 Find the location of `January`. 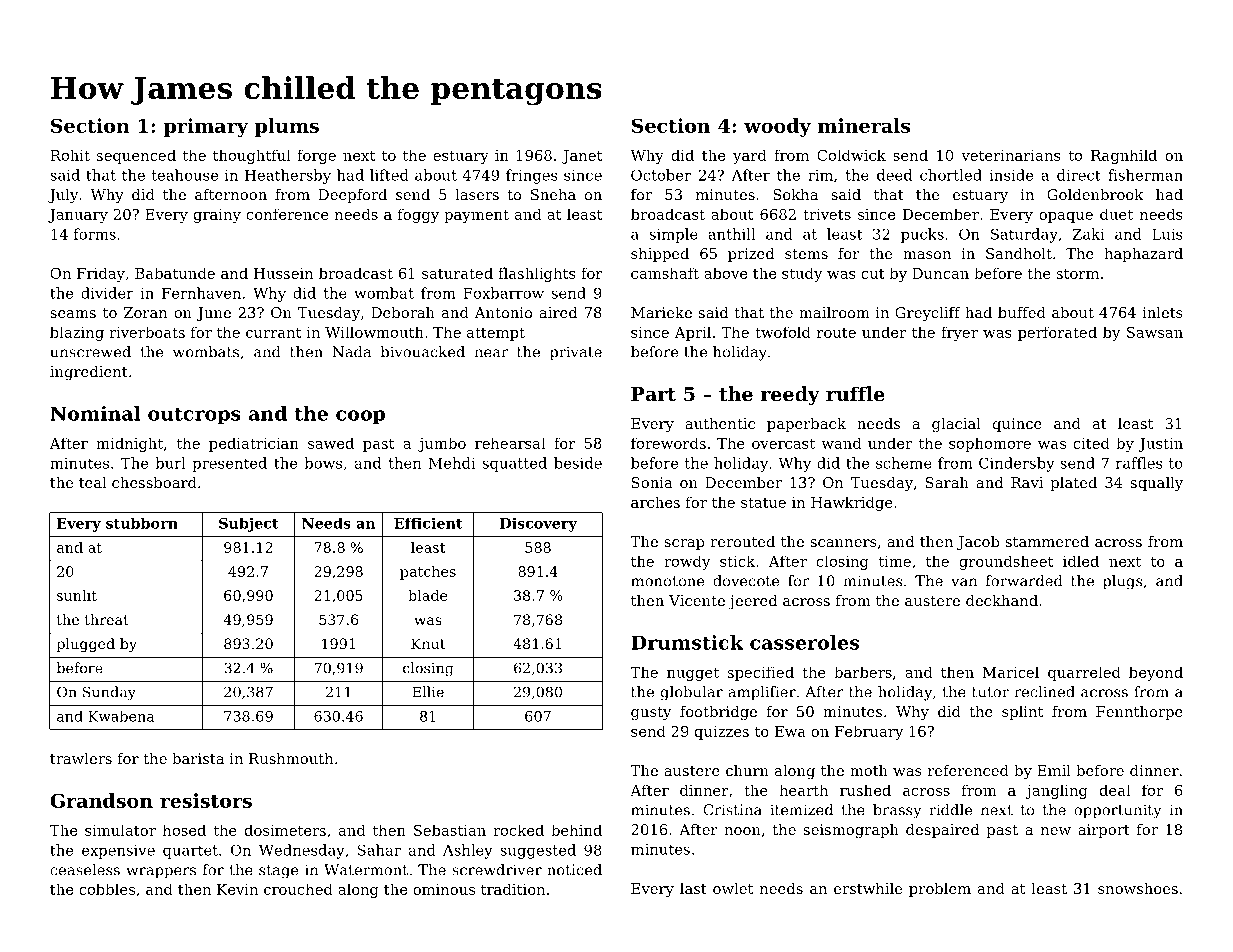

January is located at coordinates (78, 216).
